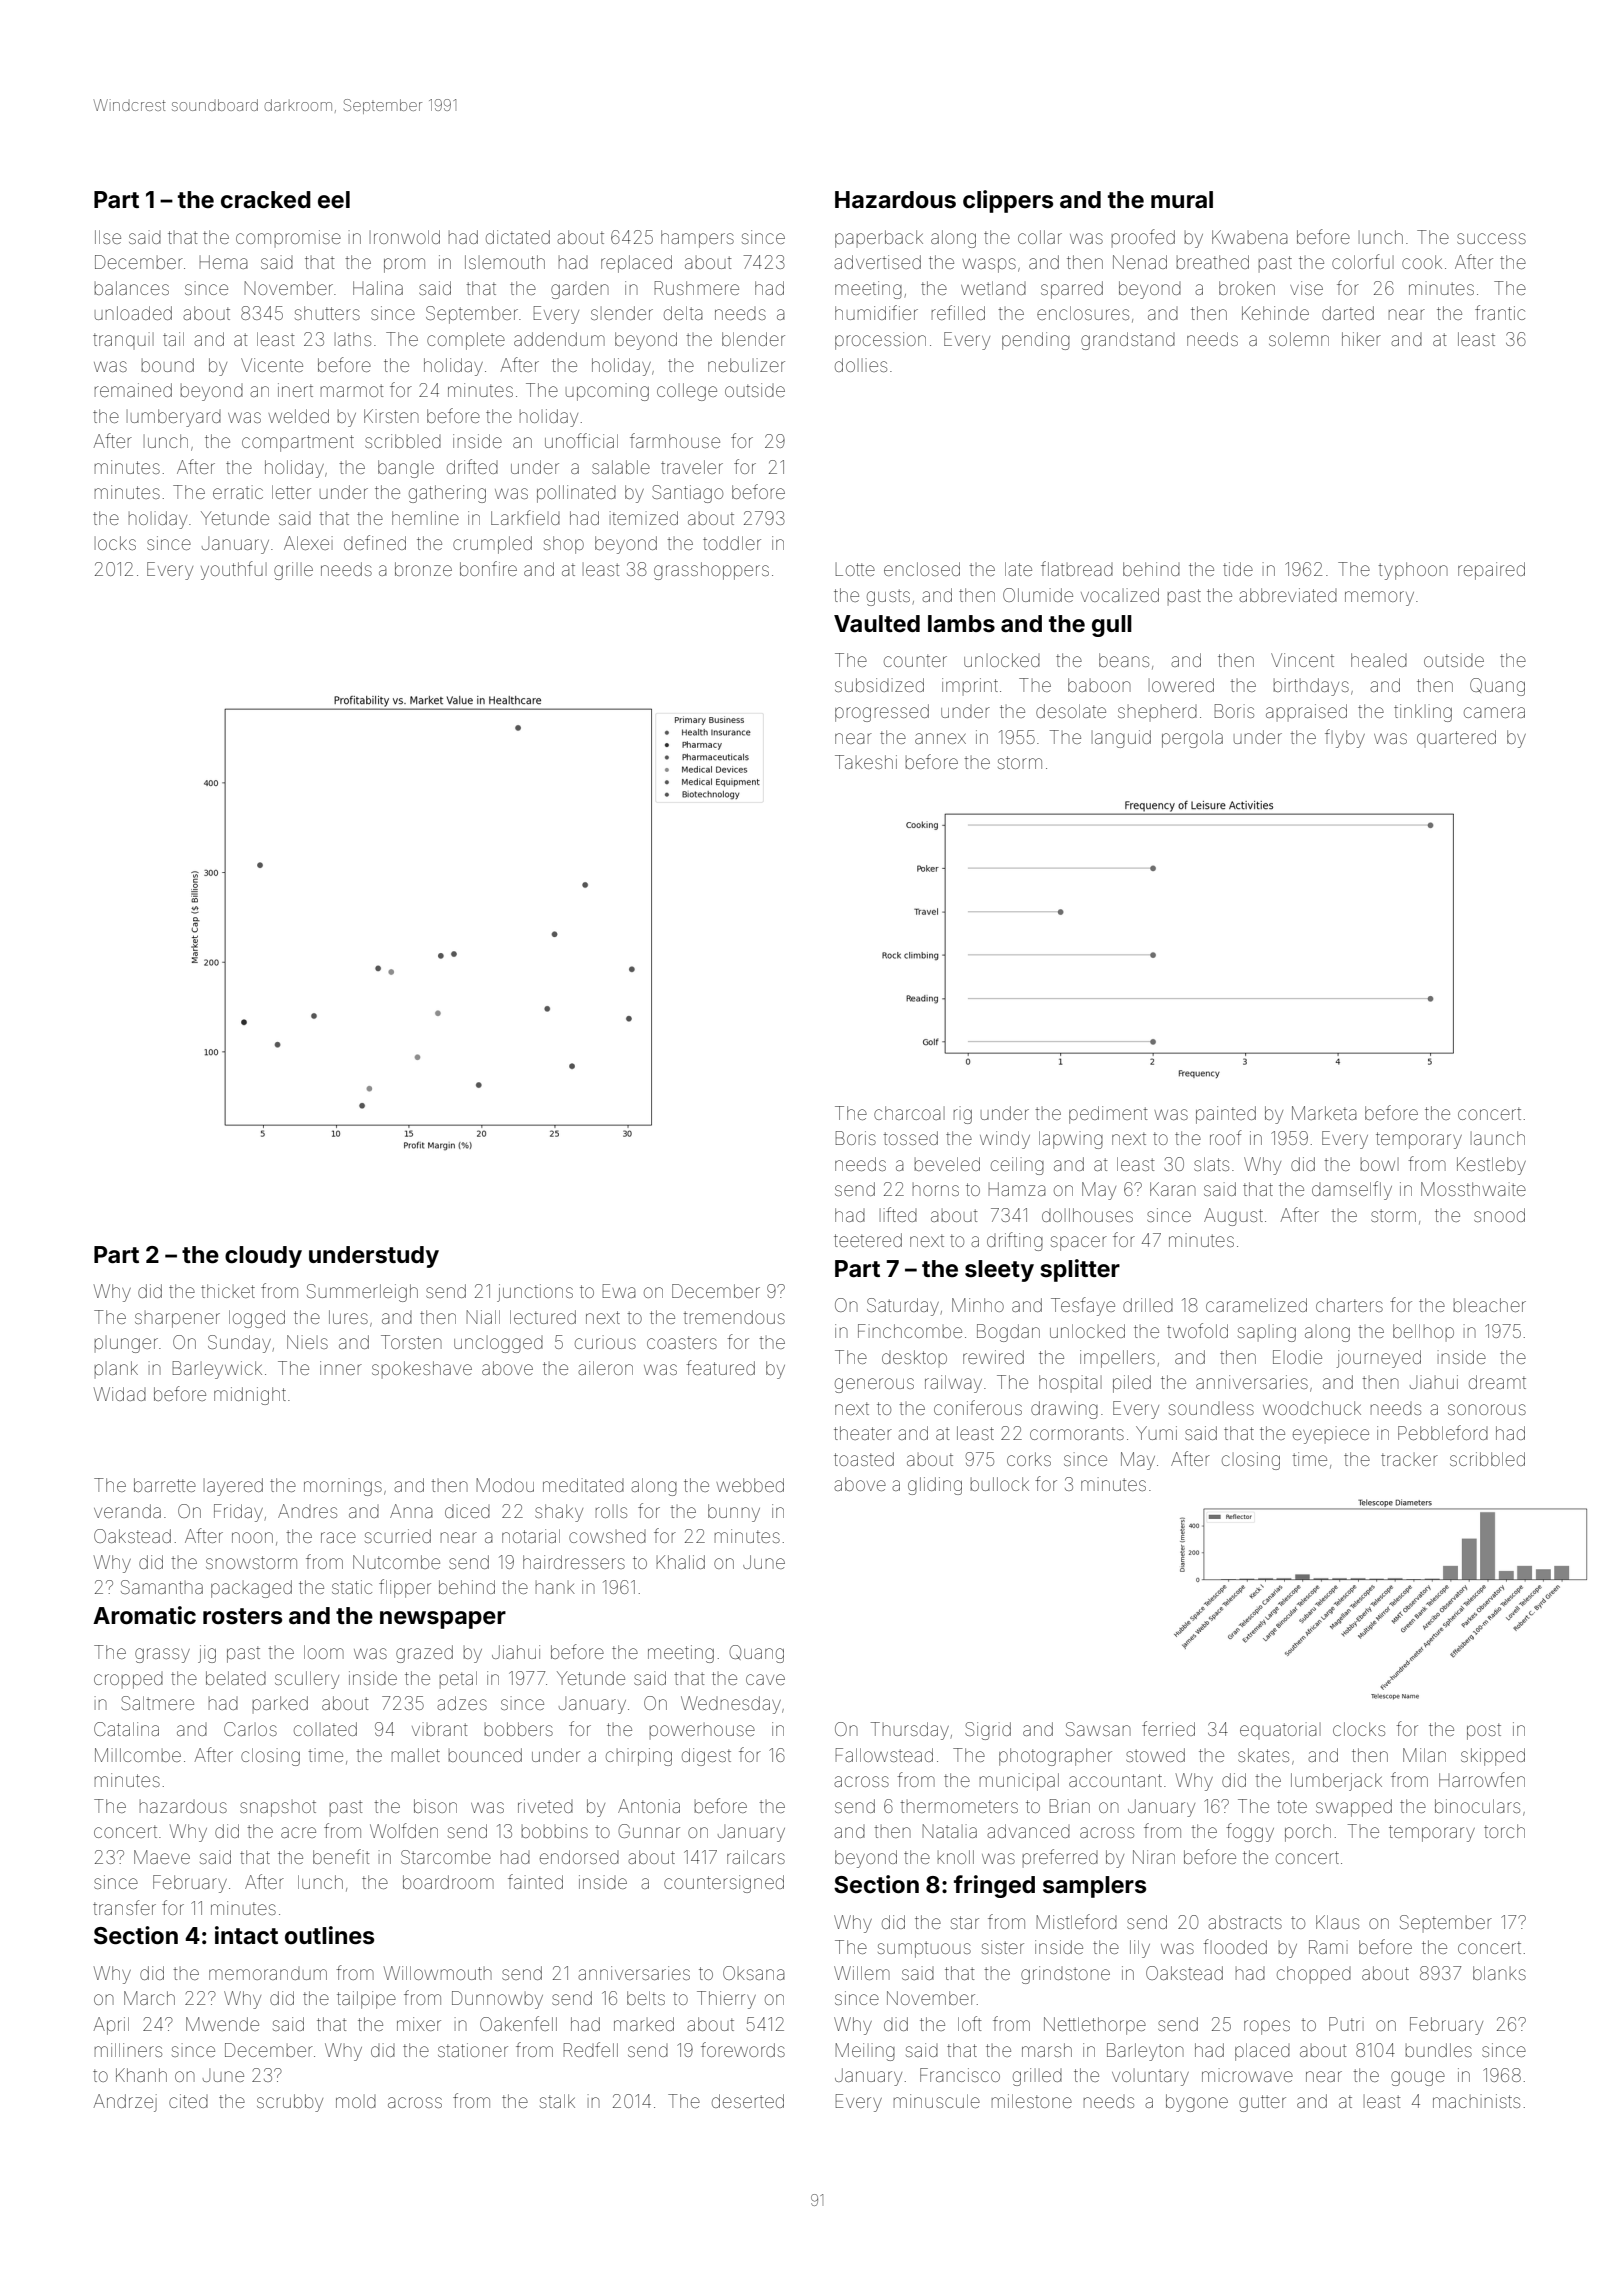 The image size is (1620, 2292). I want to click on annex, so click(940, 738).
